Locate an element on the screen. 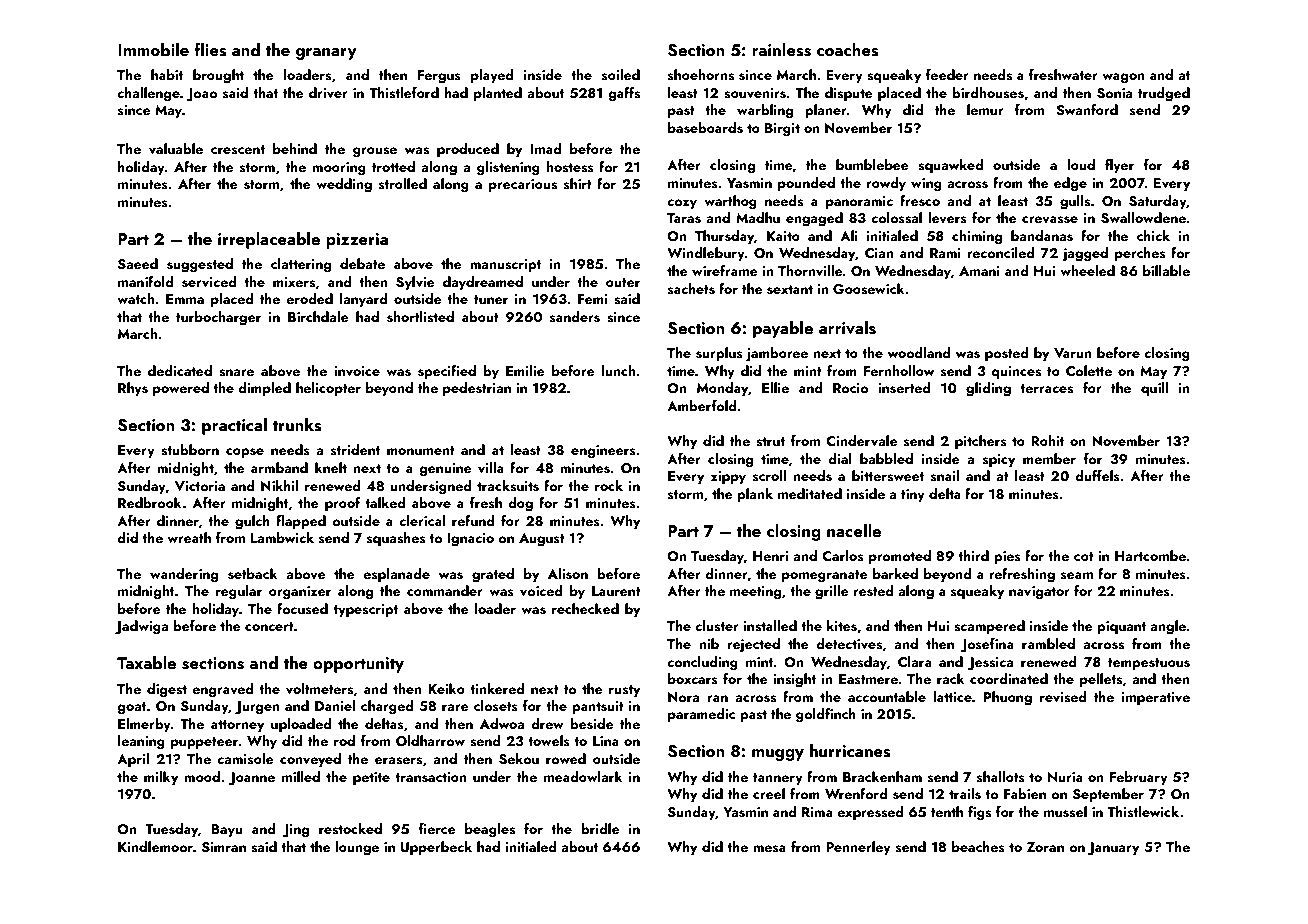  soiled is located at coordinates (621, 75).
